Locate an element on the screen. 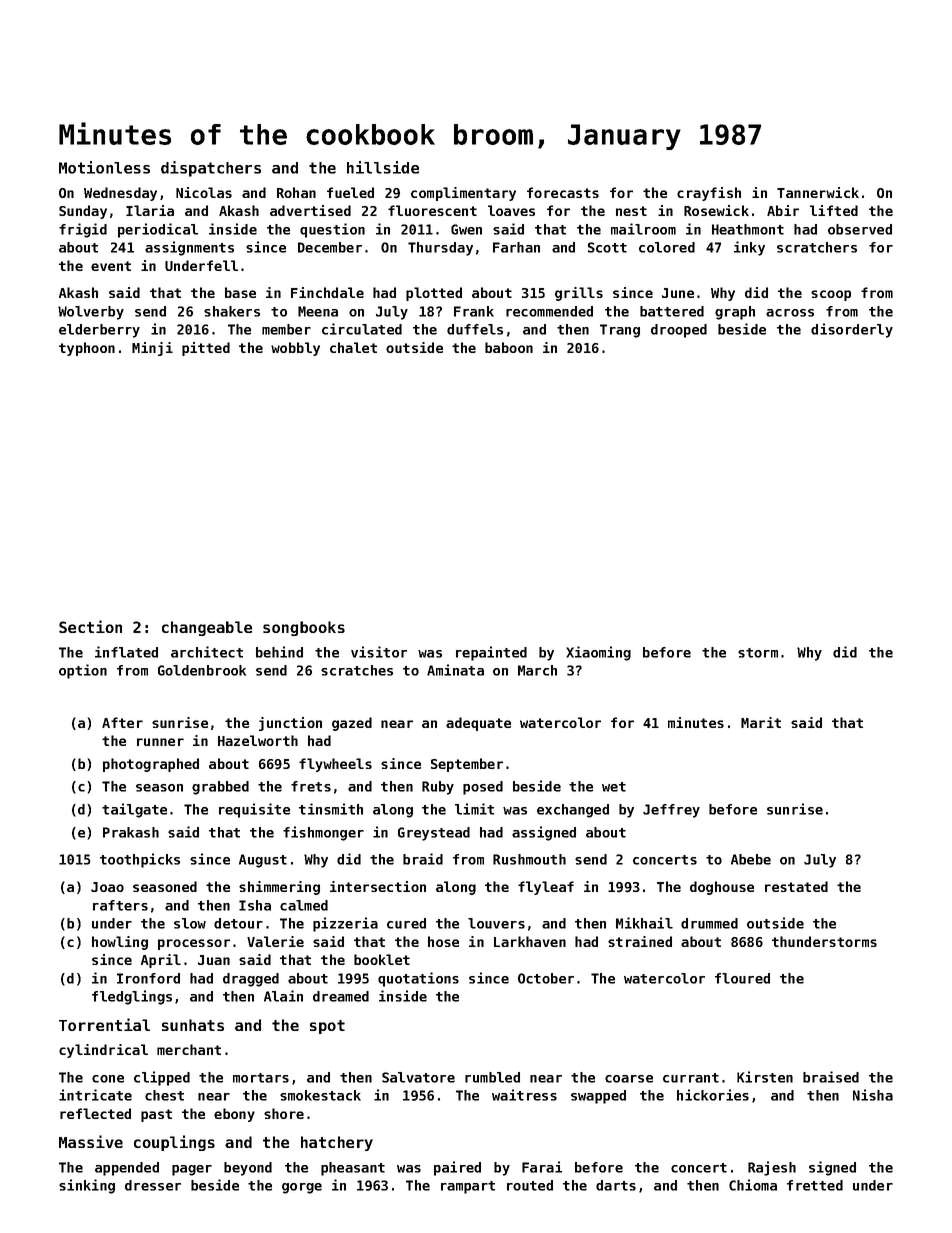 The width and height of the screenshot is (952, 1233). loaves is located at coordinates (511, 210).
